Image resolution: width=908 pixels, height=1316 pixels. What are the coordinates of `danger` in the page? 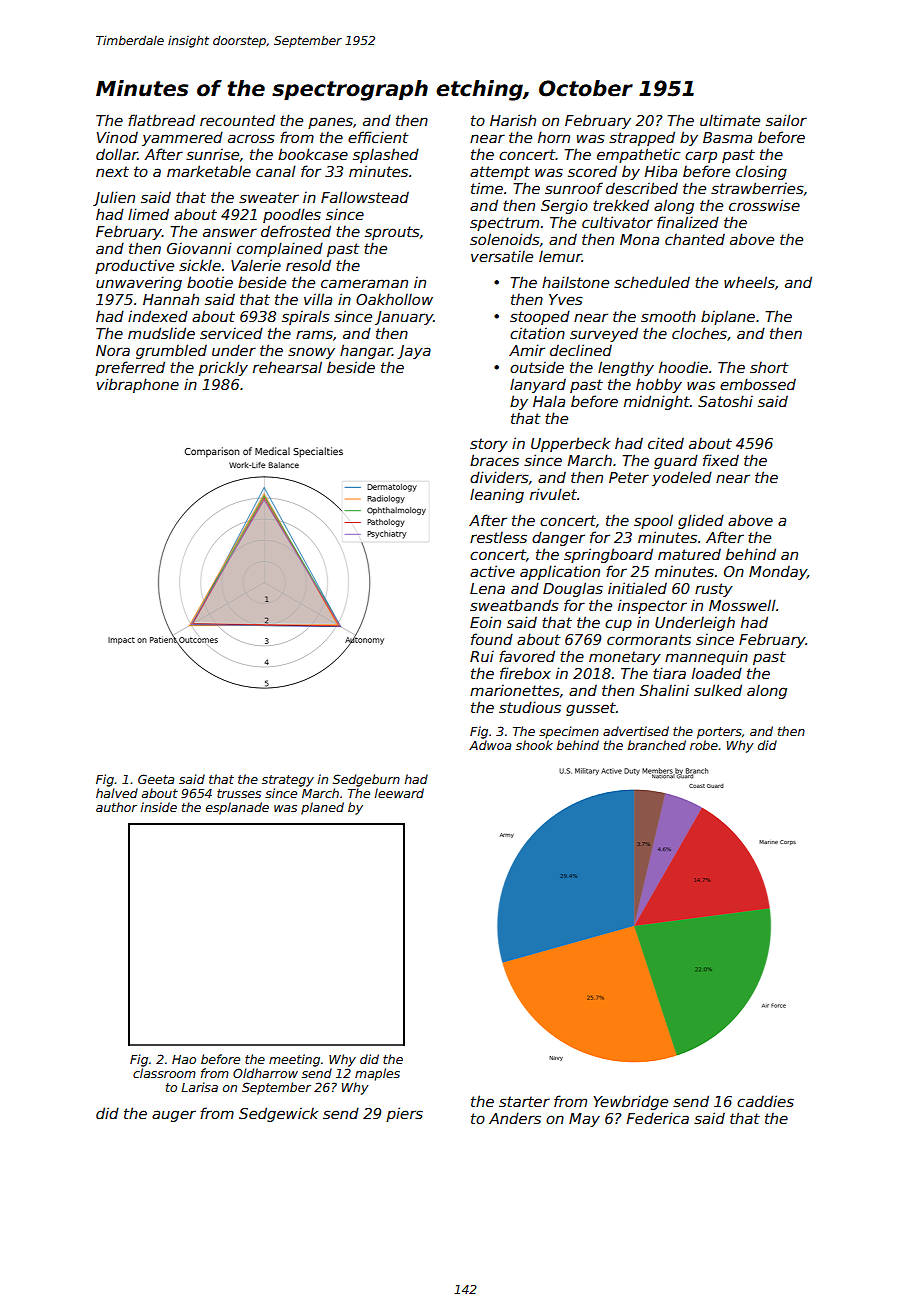 It's located at (558, 538).
